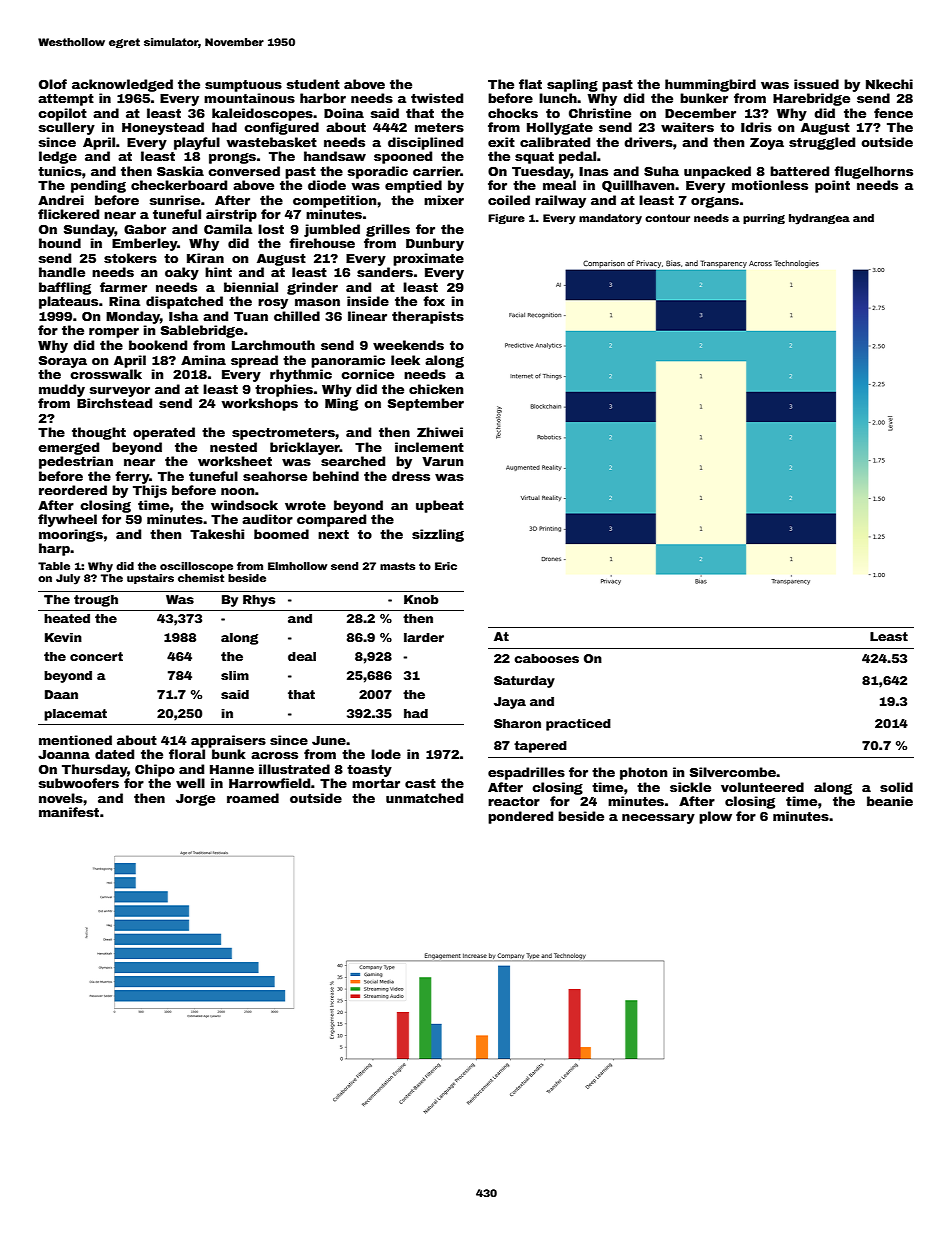  Describe the element at coordinates (75, 715) in the document. I see `placemat` at that location.
